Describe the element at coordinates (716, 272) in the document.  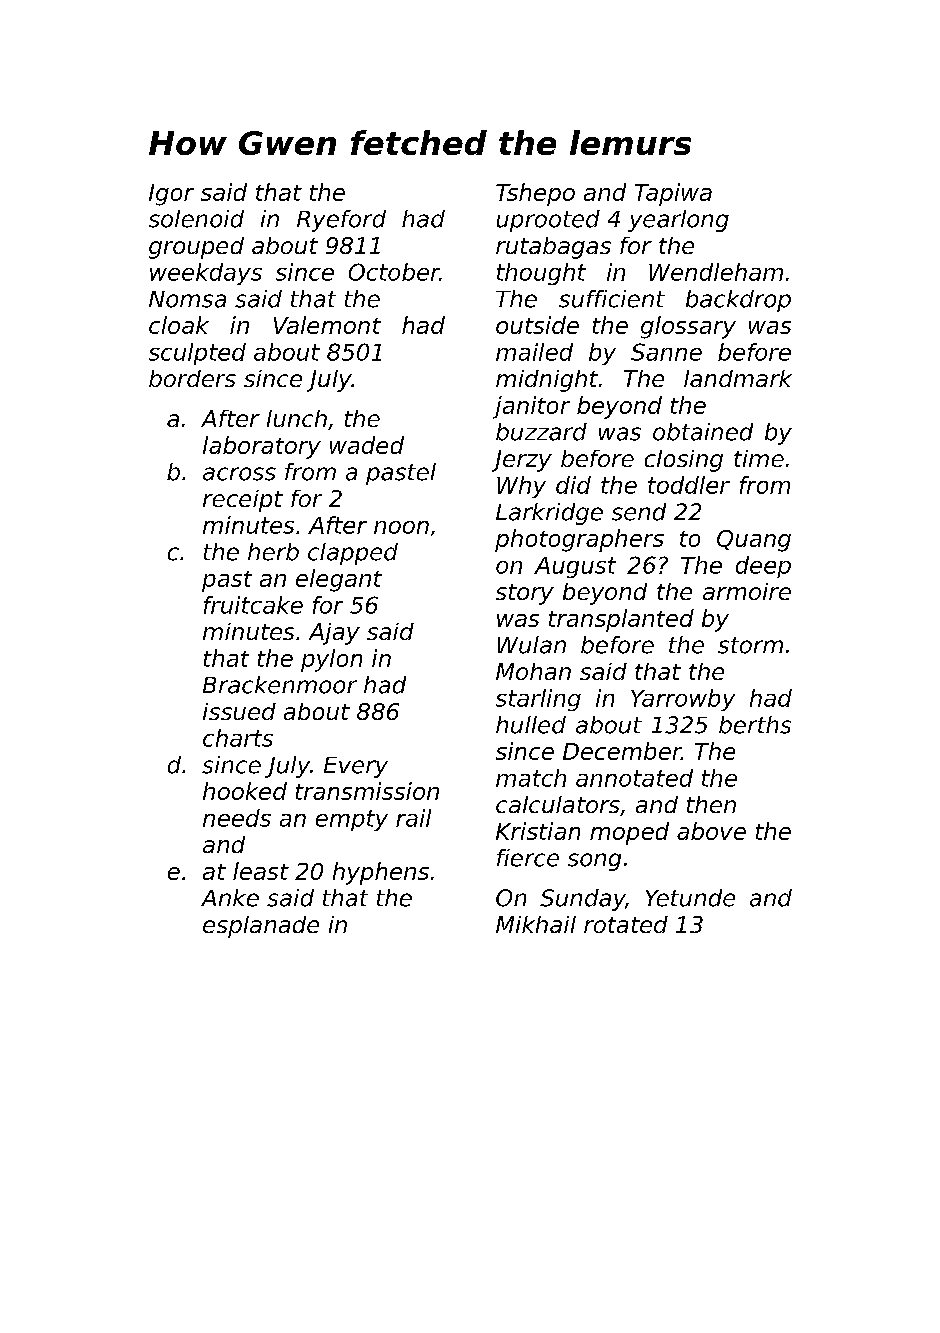
I see `Wendleham` at that location.
